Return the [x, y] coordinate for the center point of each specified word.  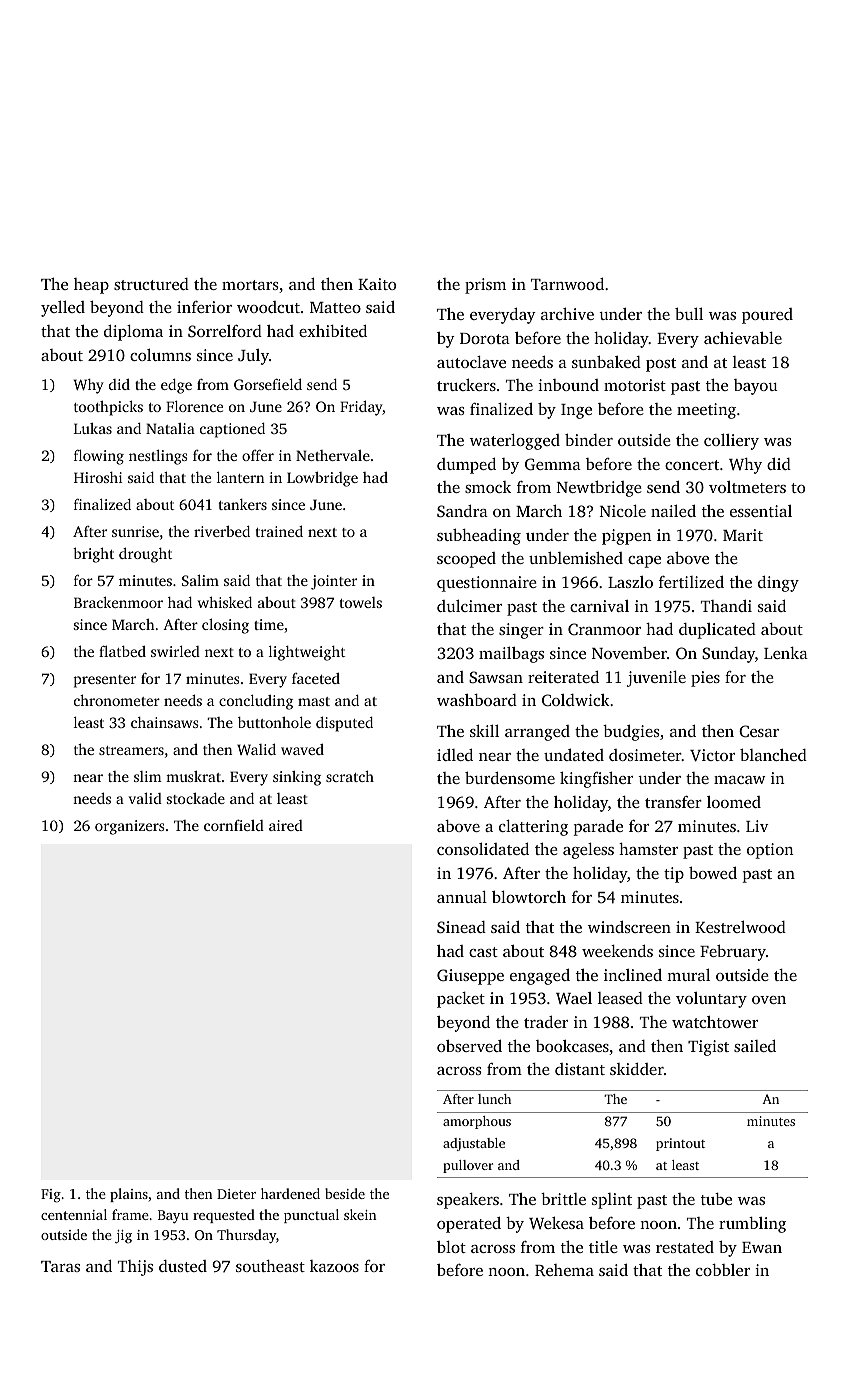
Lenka [786, 653]
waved [302, 749]
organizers [129, 827]
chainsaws [164, 722]
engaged [540, 977]
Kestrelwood [740, 926]
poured [767, 316]
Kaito [377, 284]
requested [224, 1216]
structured [151, 284]
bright [93, 555]
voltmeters [747, 487]
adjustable [474, 1144]
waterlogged [515, 442]
